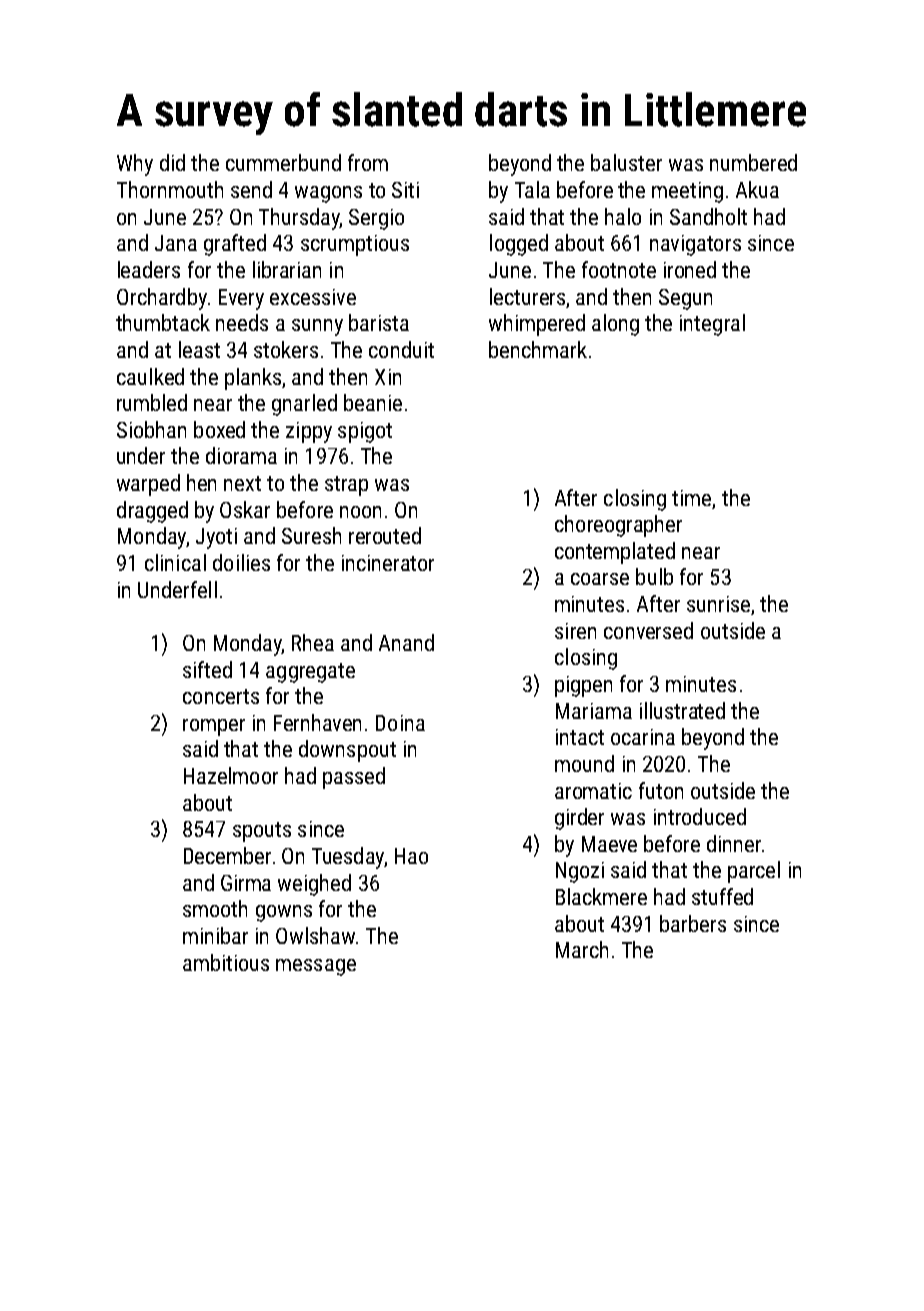  I want to click on Every, so click(241, 299).
